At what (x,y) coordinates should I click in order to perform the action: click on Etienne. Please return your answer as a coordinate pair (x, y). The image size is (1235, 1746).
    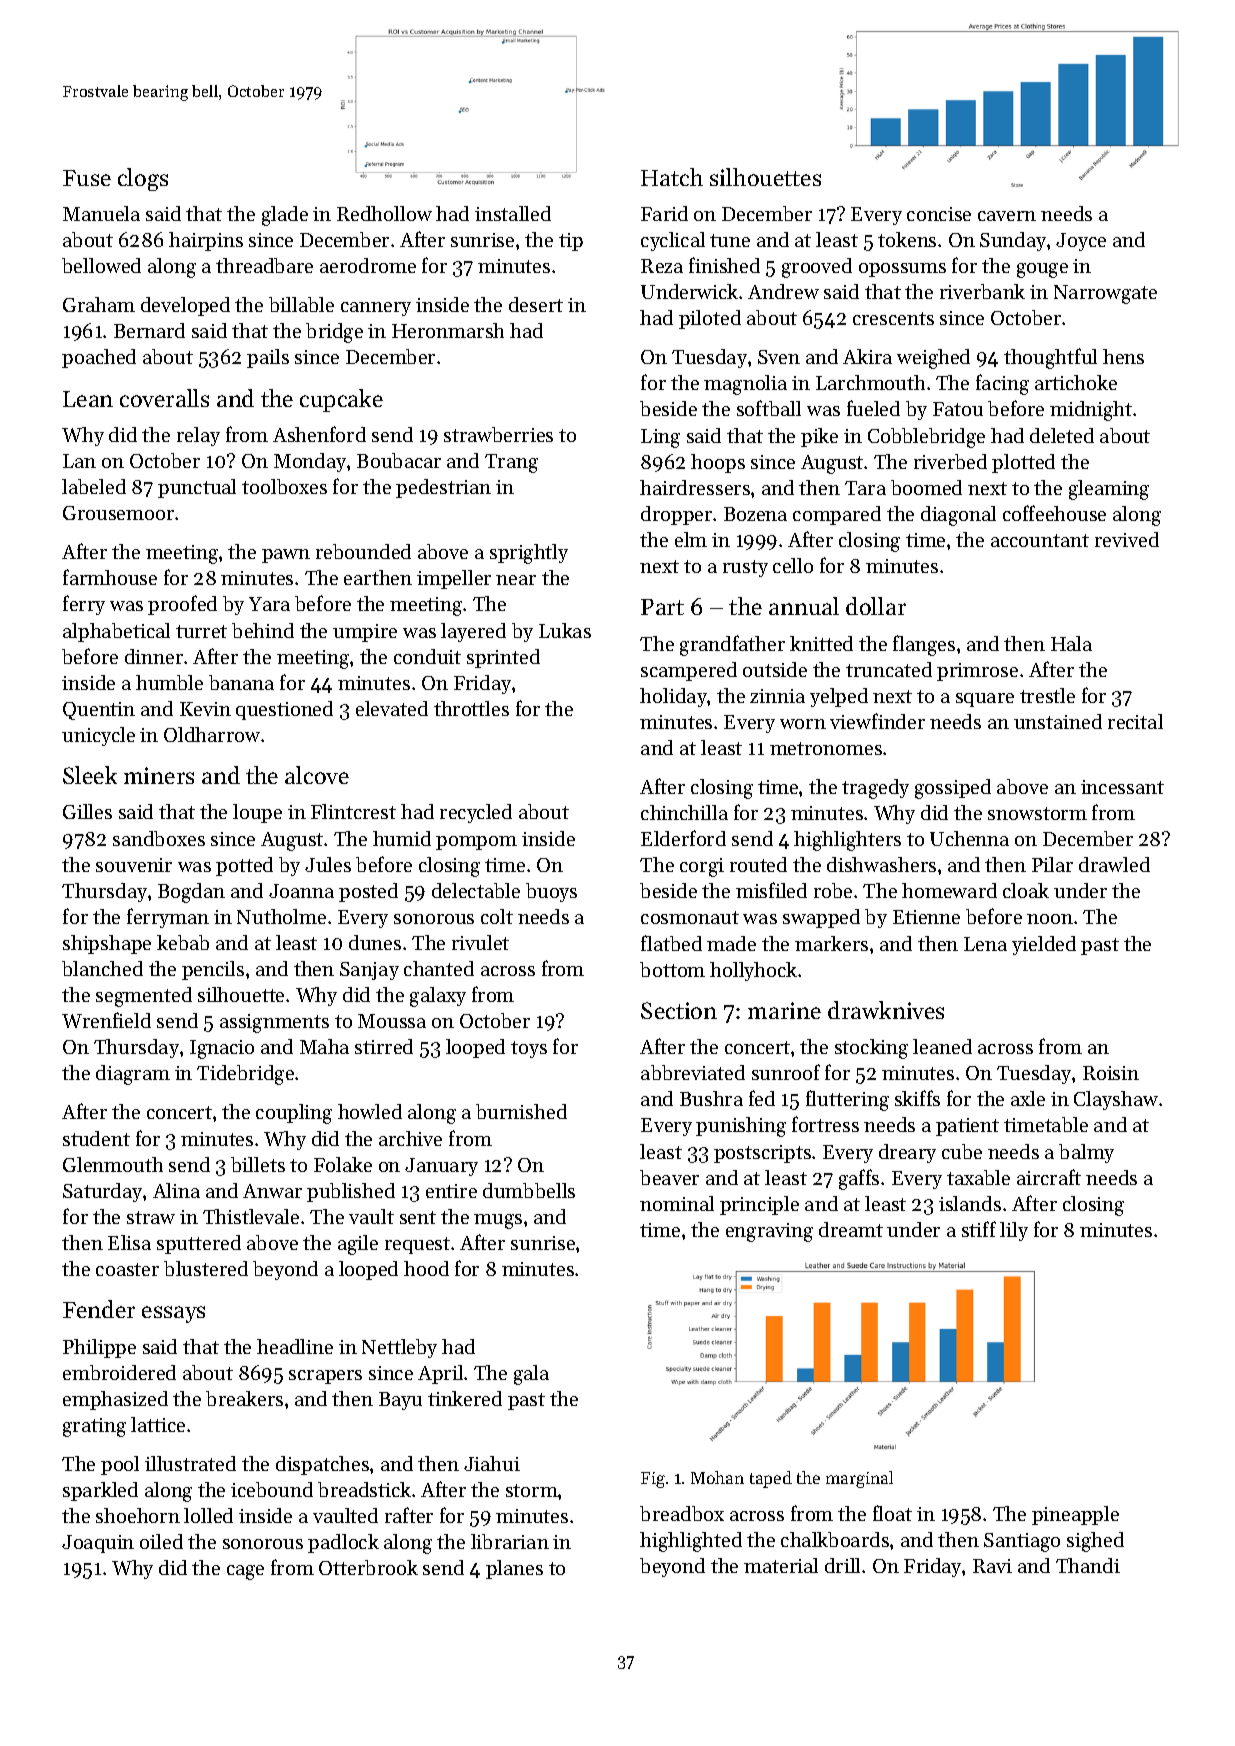
    Looking at the image, I should click on (926, 917).
